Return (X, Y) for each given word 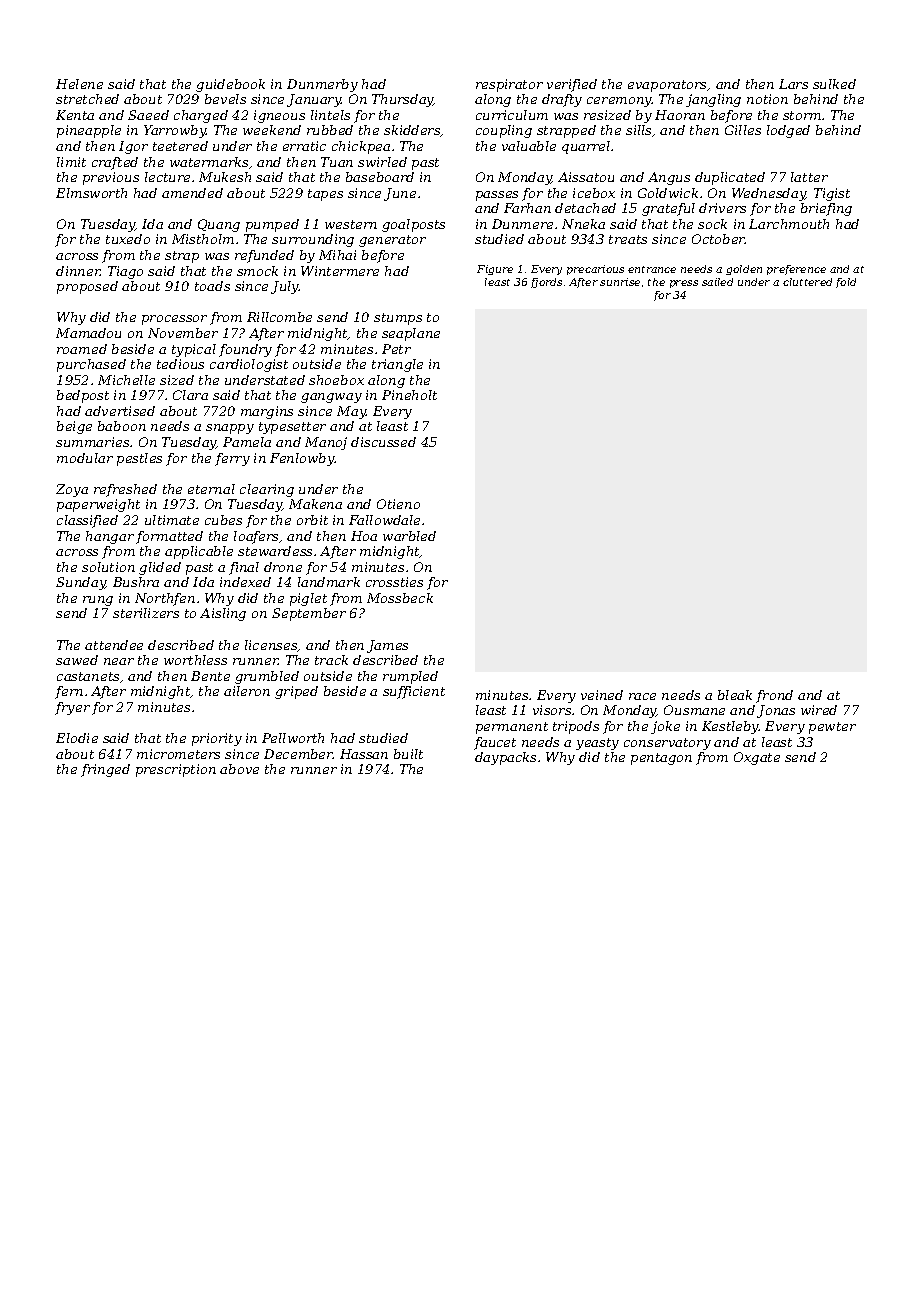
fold (846, 283)
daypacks (505, 758)
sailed (717, 282)
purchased (91, 365)
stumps (398, 319)
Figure (495, 270)
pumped (272, 225)
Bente (210, 676)
